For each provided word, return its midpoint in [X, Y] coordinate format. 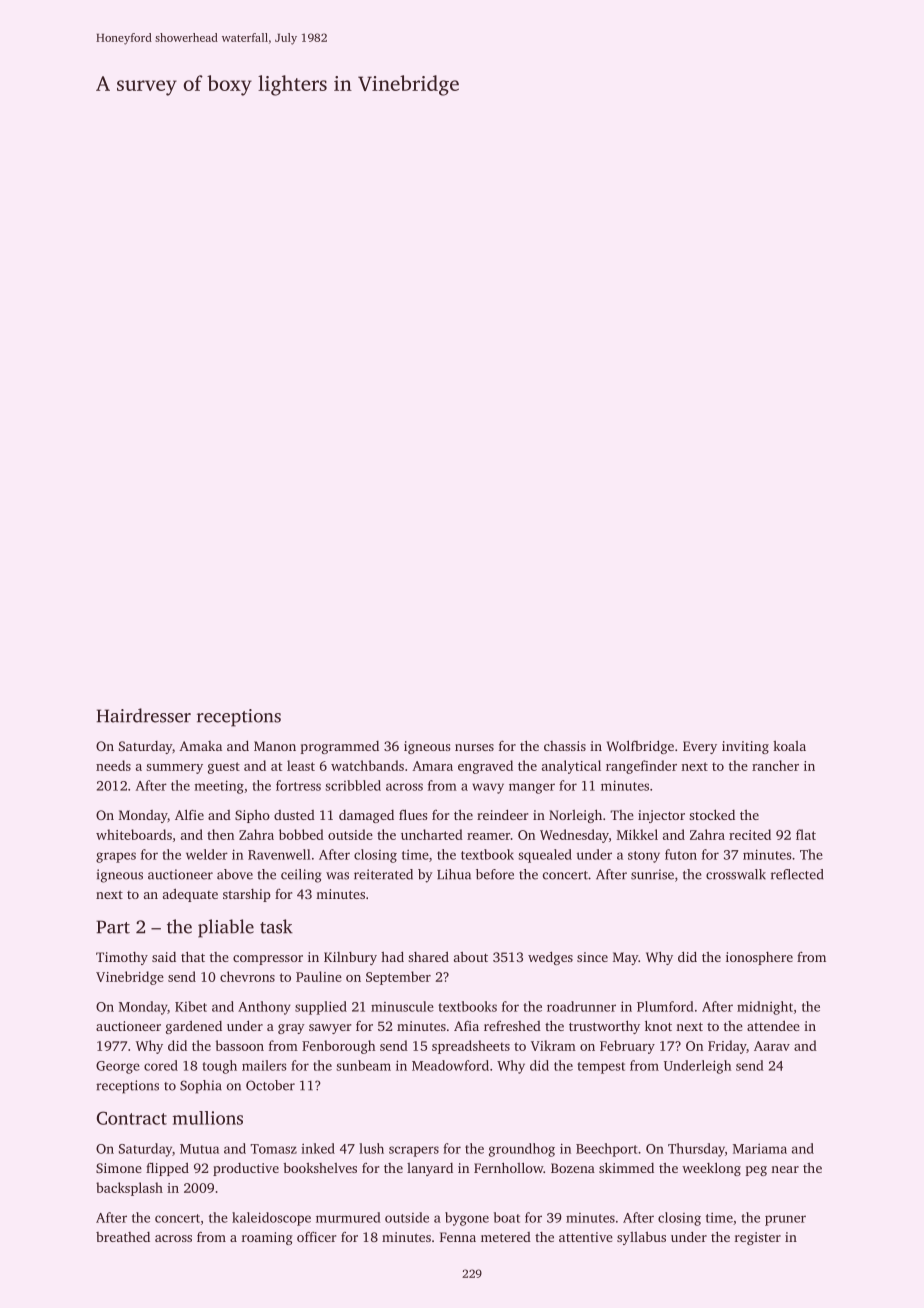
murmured [348, 1217]
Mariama [760, 1149]
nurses [474, 747]
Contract [132, 1118]
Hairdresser [144, 715]
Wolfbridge [640, 747]
